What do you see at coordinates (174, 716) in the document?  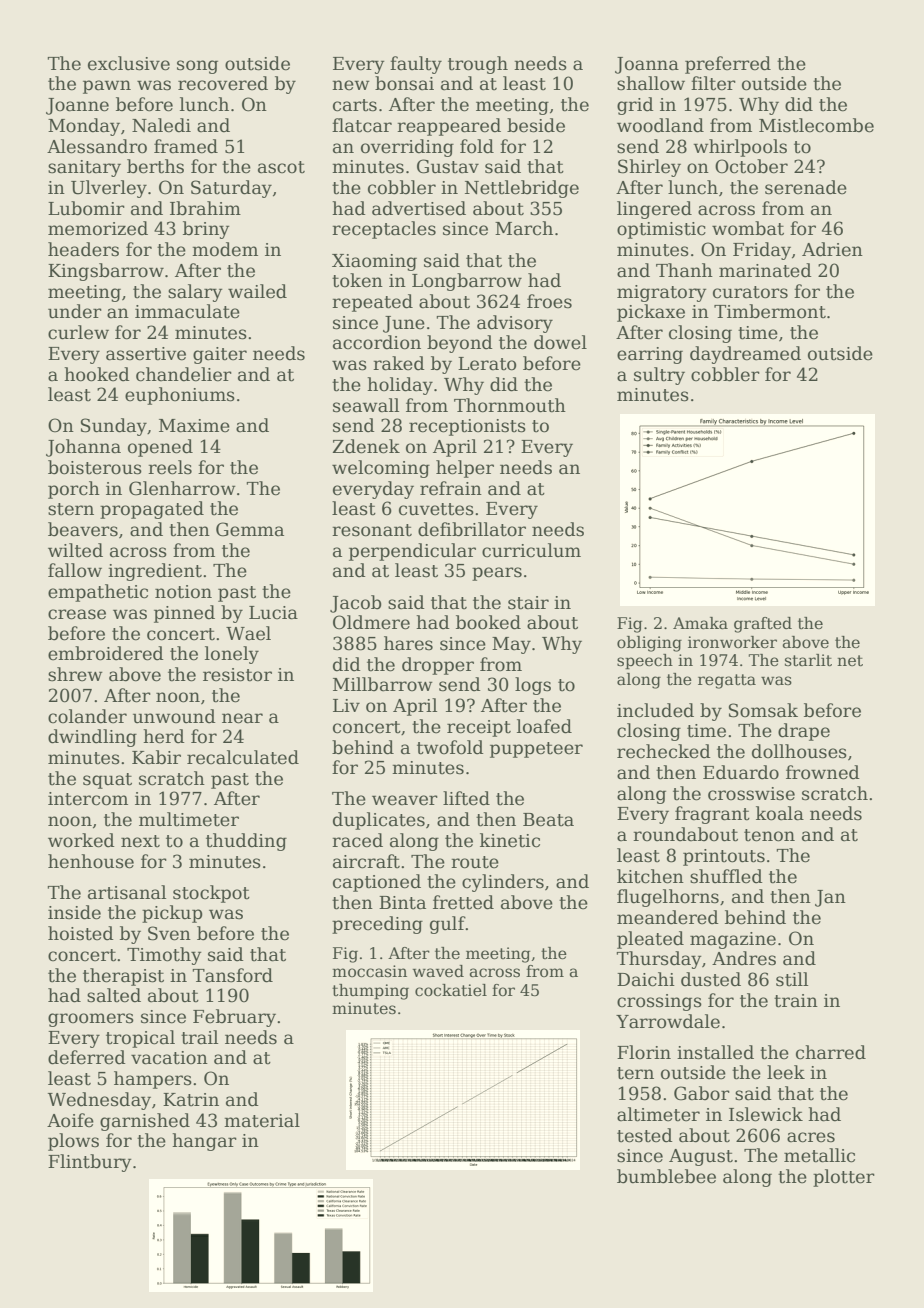 I see `unwound` at bounding box center [174, 716].
